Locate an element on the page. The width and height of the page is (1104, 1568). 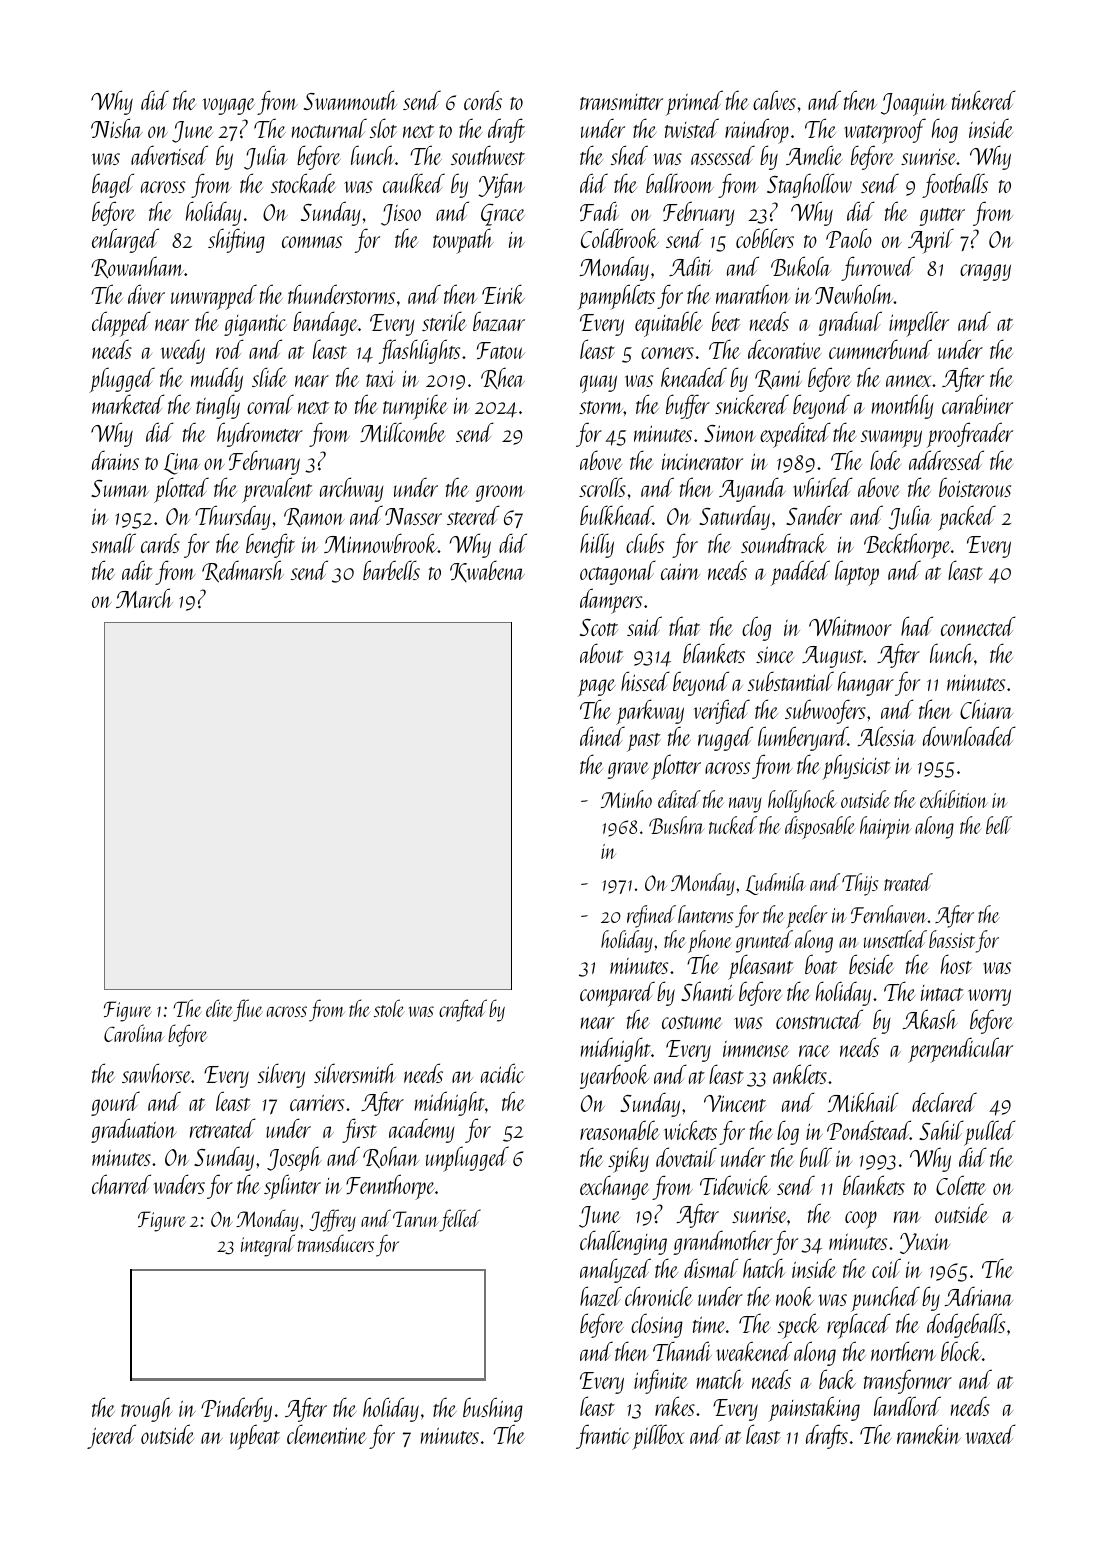
bushing is located at coordinates (493, 1409).
